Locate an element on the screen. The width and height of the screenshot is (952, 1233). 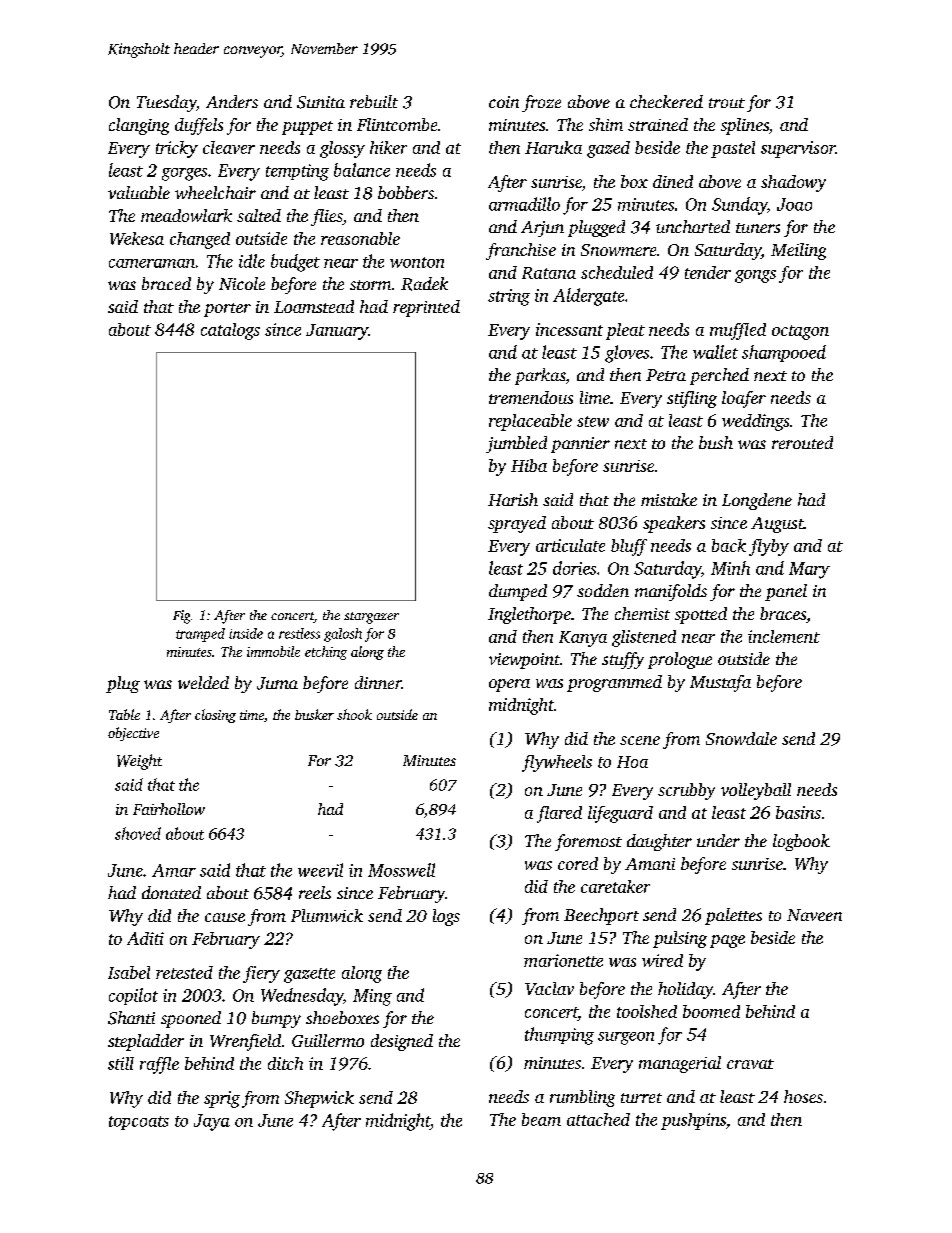
stargazer is located at coordinates (371, 618).
